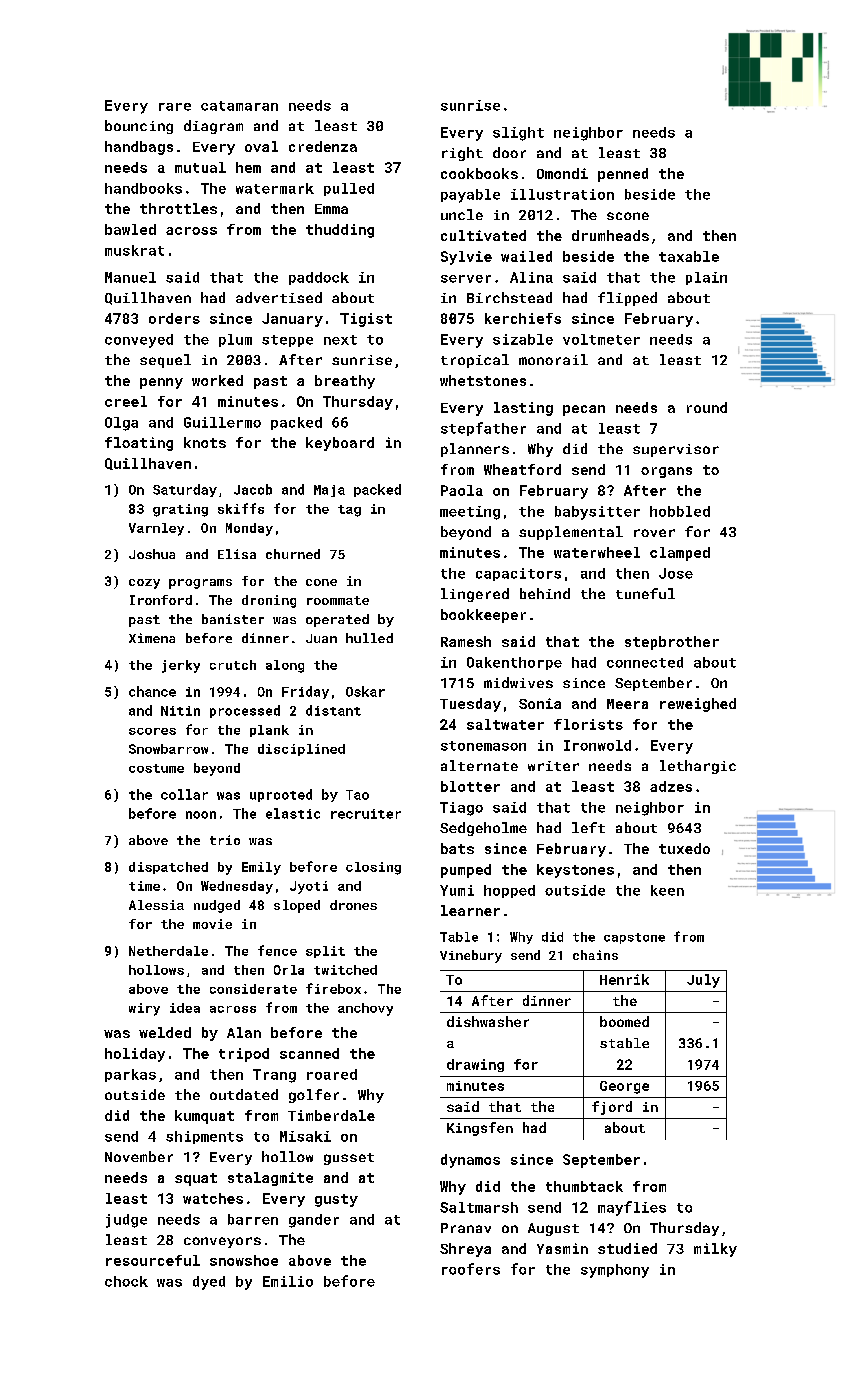  I want to click on Jyoti, so click(309, 887).
